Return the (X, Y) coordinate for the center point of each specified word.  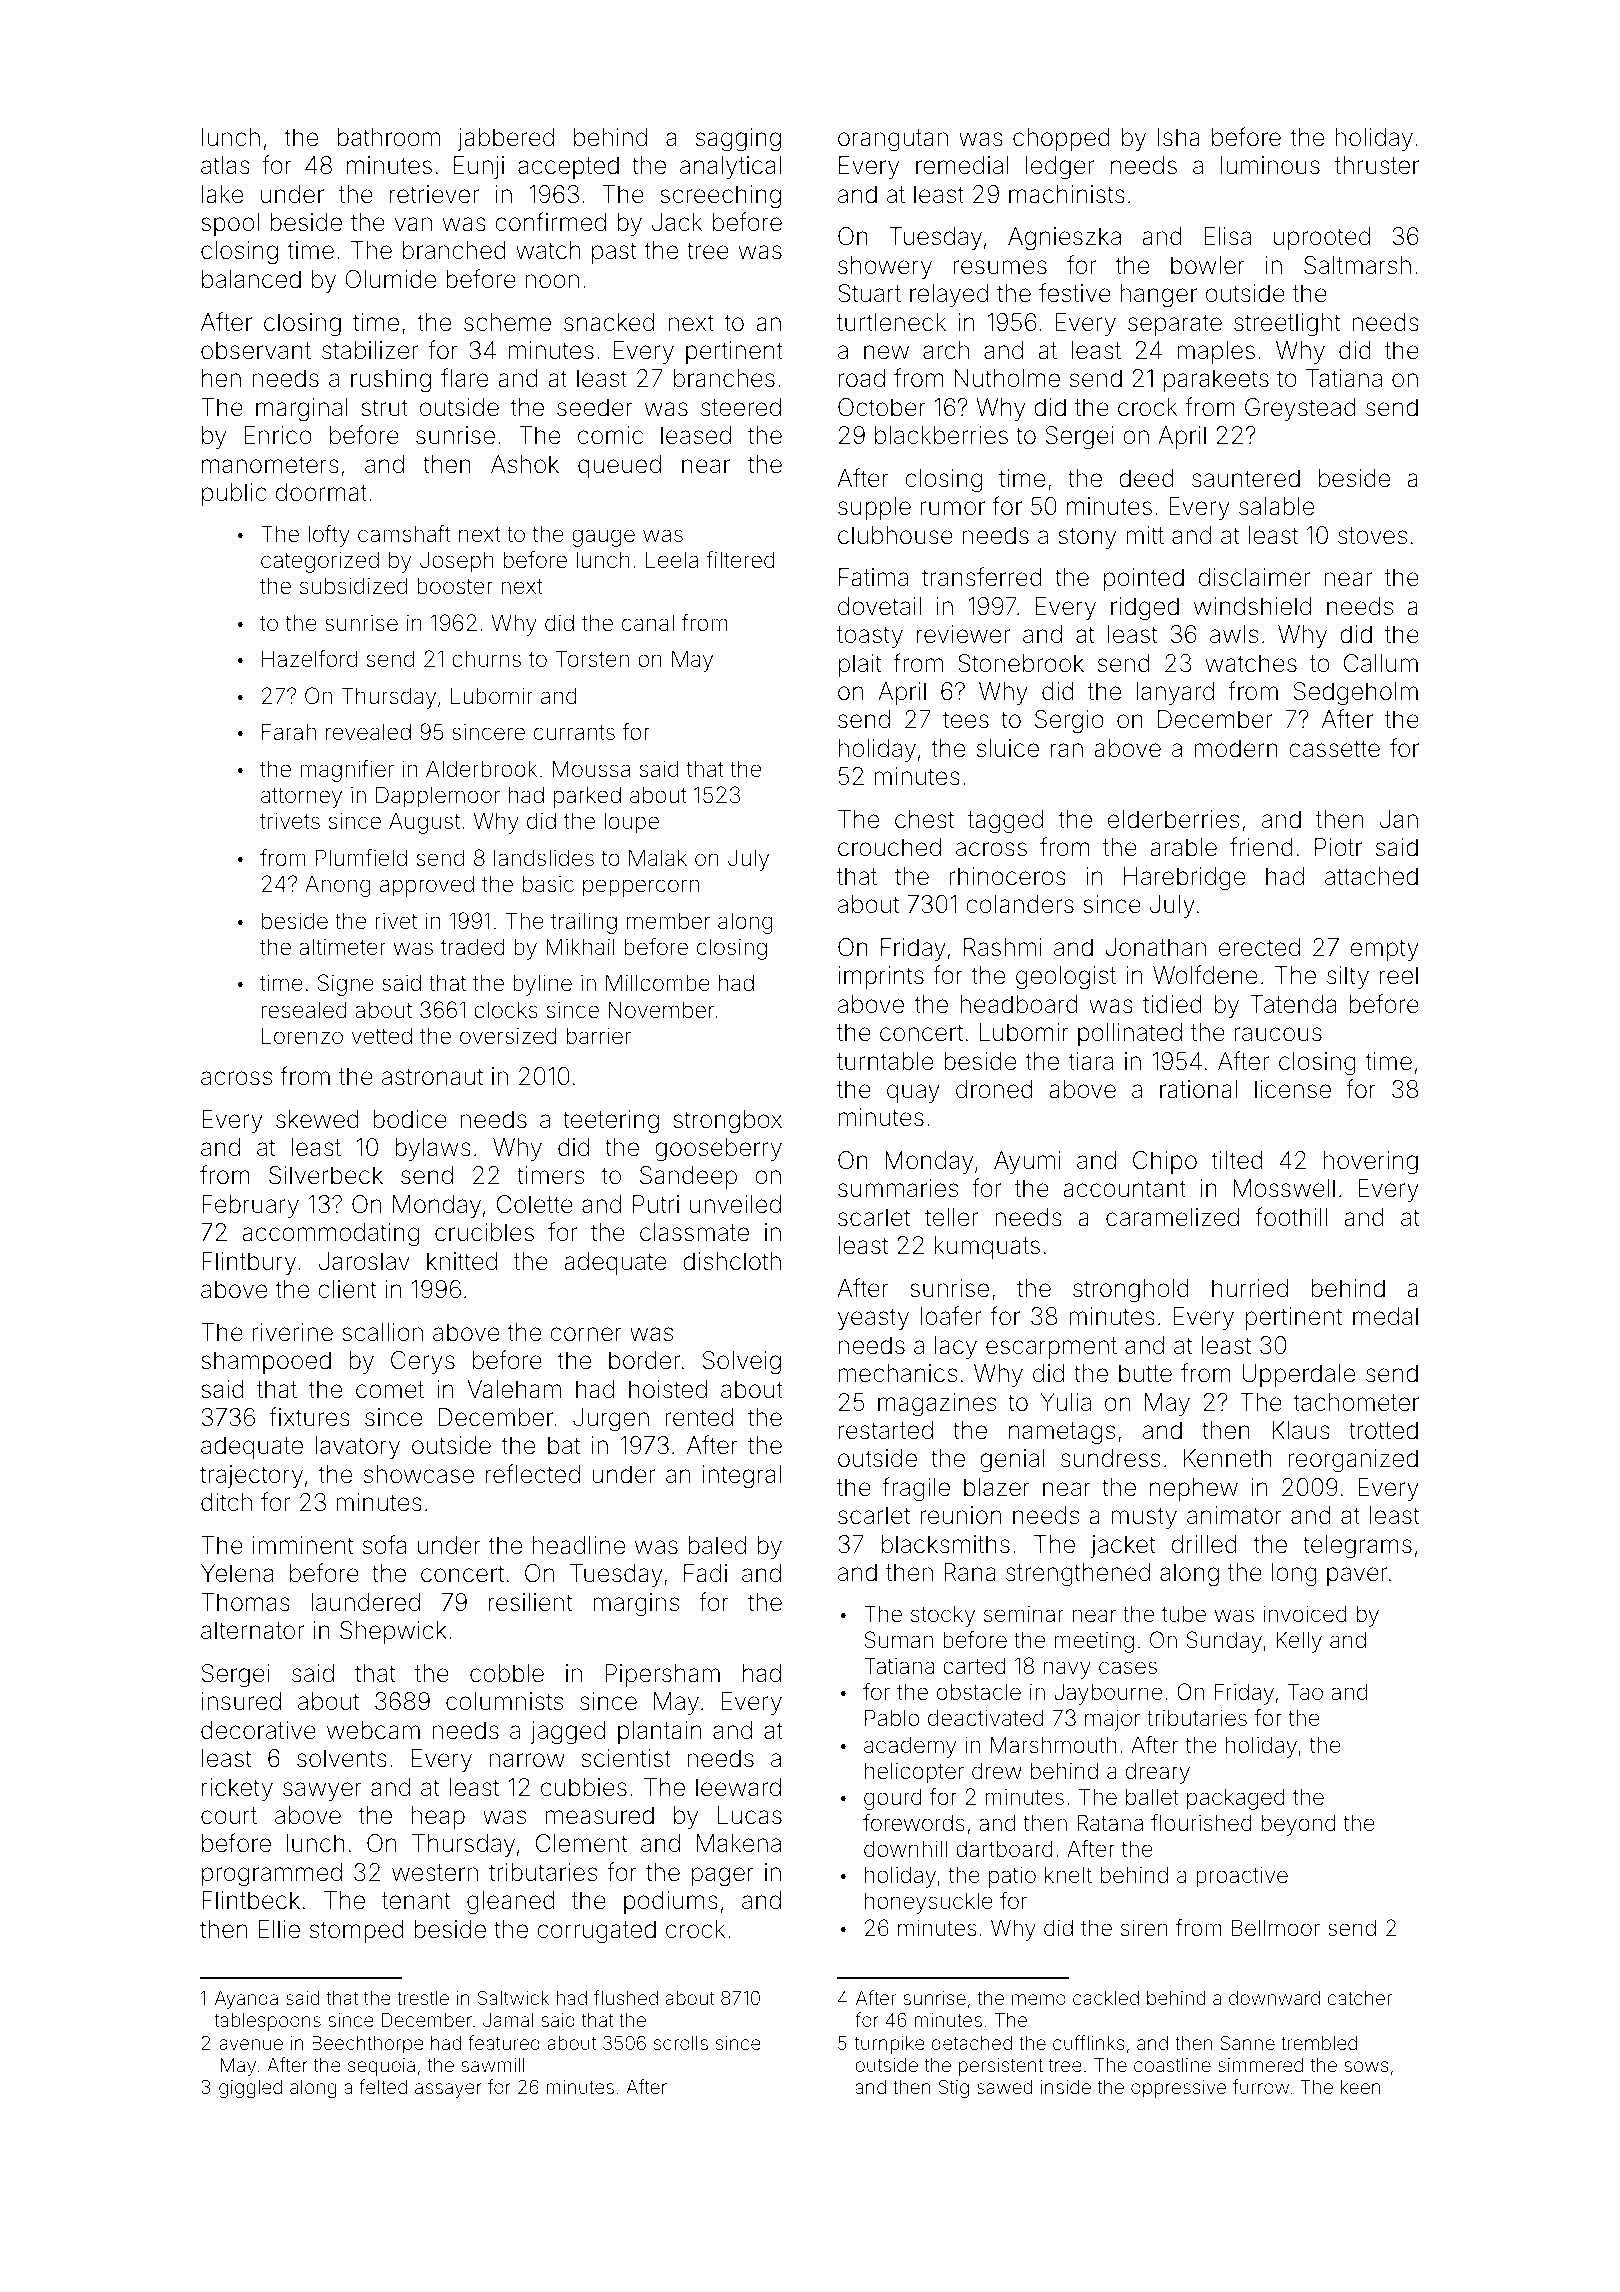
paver (1357, 1576)
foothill (1291, 1217)
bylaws (433, 1149)
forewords (914, 1823)
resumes (1000, 267)
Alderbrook (481, 769)
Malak (658, 858)
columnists (504, 1701)
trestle (423, 1998)
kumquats (987, 1247)
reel (1399, 975)
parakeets (1216, 380)
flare (464, 378)
